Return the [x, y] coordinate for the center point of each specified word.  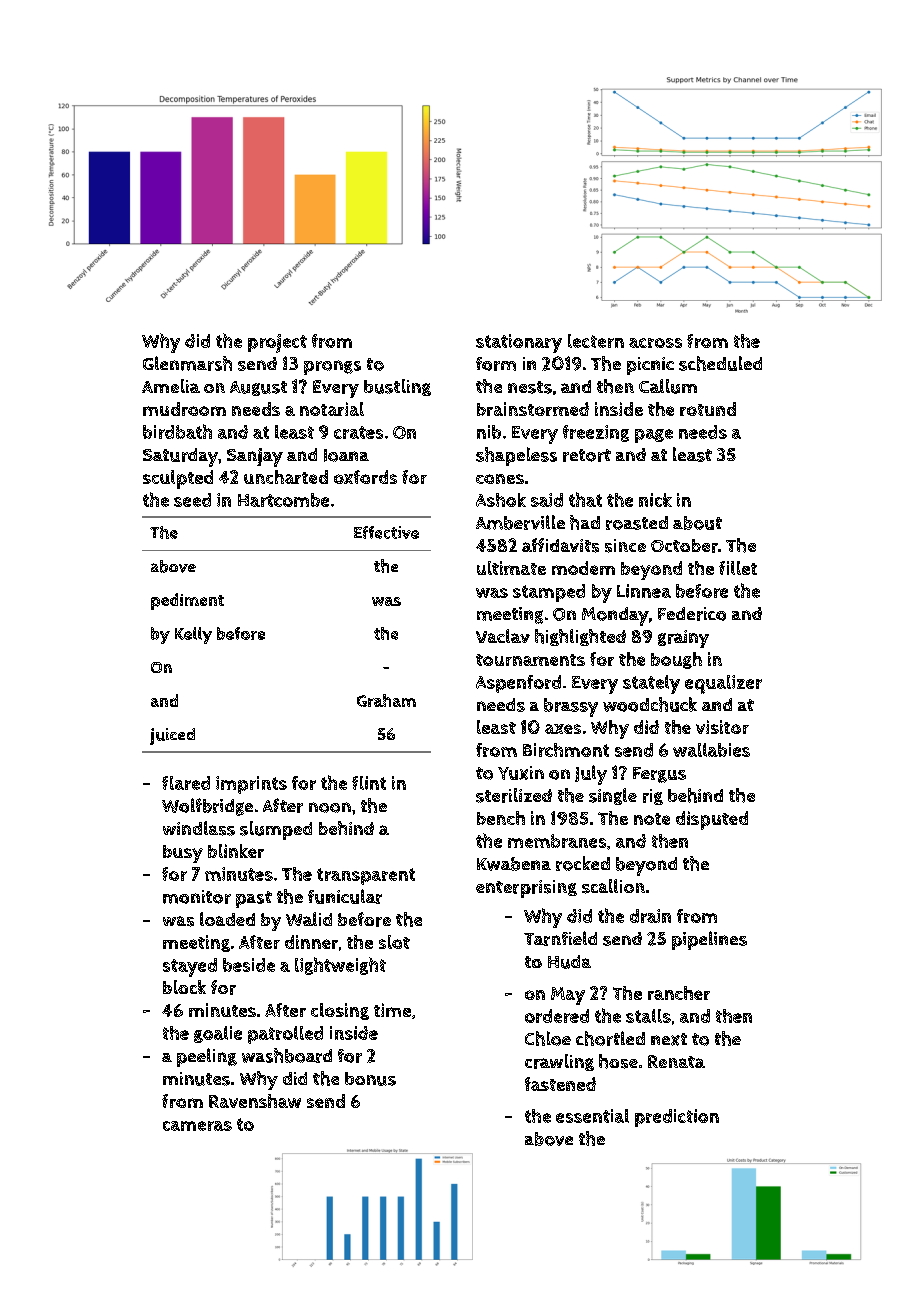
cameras [197, 1126]
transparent [366, 876]
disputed [712, 820]
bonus [370, 1079]
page [654, 436]
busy [183, 854]
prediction [677, 1118]
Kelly [193, 635]
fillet [738, 568]
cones [500, 479]
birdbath [177, 431]
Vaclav [503, 636]
